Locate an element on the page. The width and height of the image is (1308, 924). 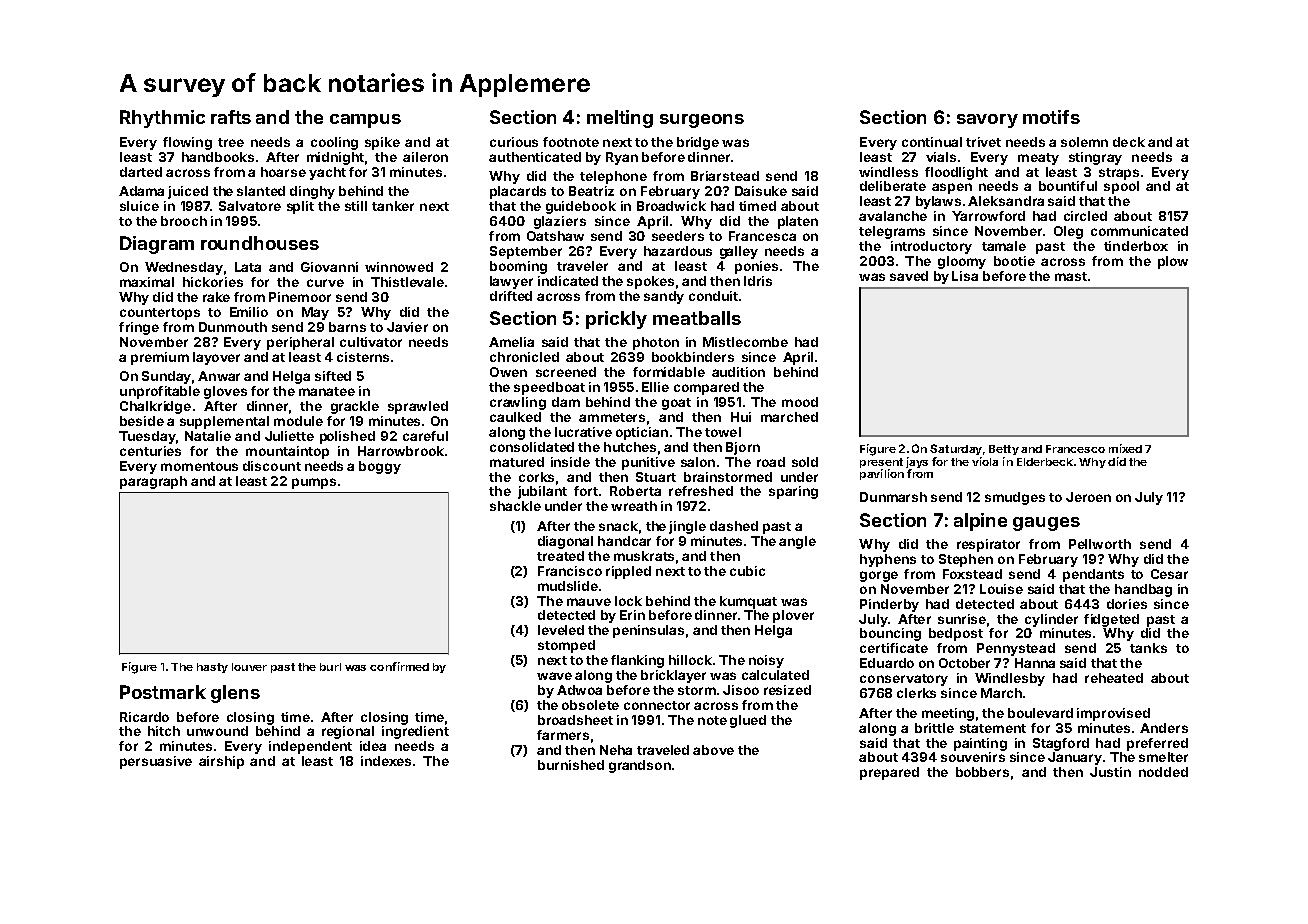
stomped is located at coordinates (566, 646).
